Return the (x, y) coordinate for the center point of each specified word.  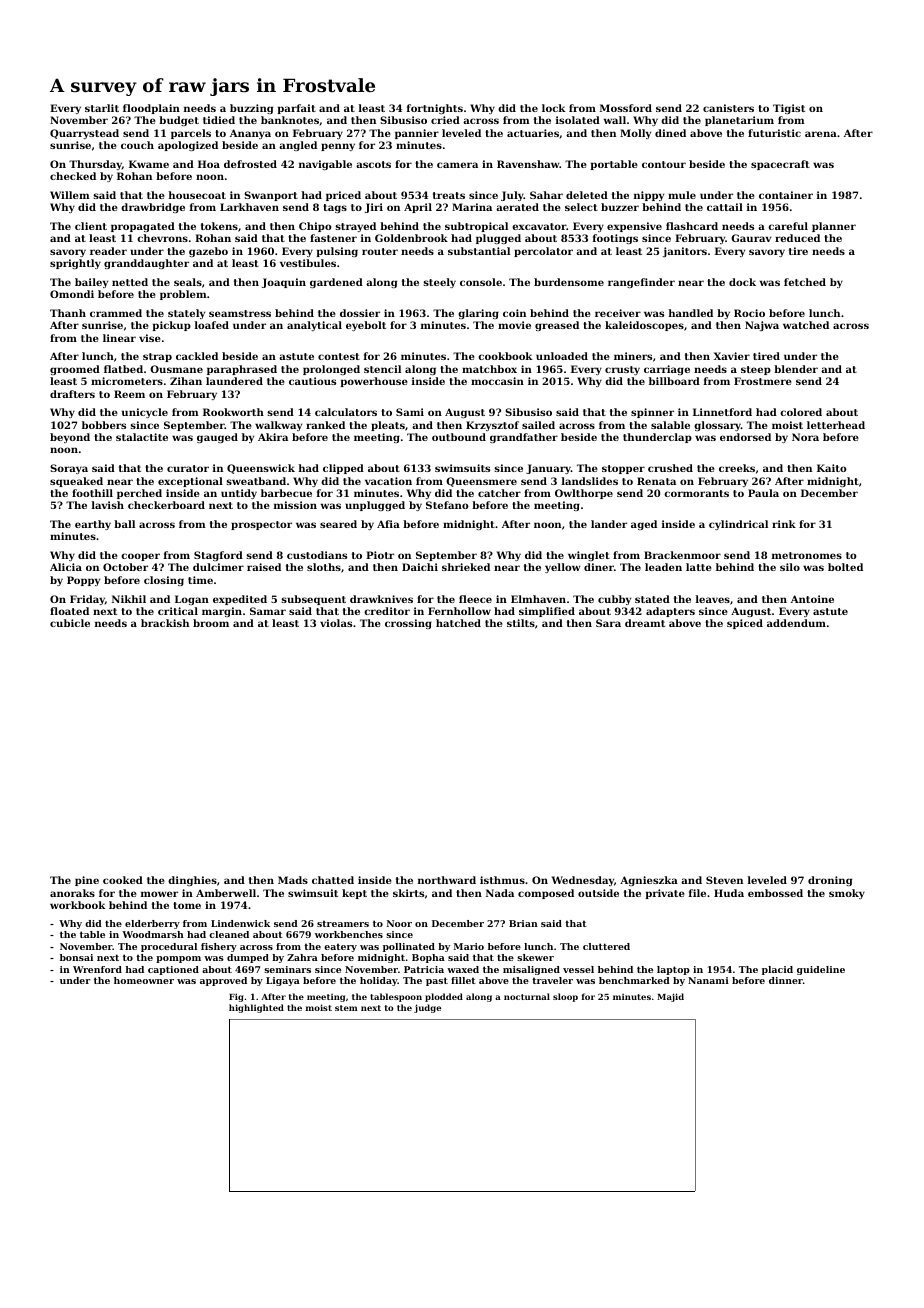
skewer (535, 957)
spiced (745, 624)
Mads (293, 880)
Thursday (95, 165)
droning (830, 881)
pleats (388, 426)
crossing (408, 624)
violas (336, 623)
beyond (70, 438)
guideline (821, 970)
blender (796, 369)
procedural (169, 947)
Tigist (789, 109)
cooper (140, 557)
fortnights (435, 109)
